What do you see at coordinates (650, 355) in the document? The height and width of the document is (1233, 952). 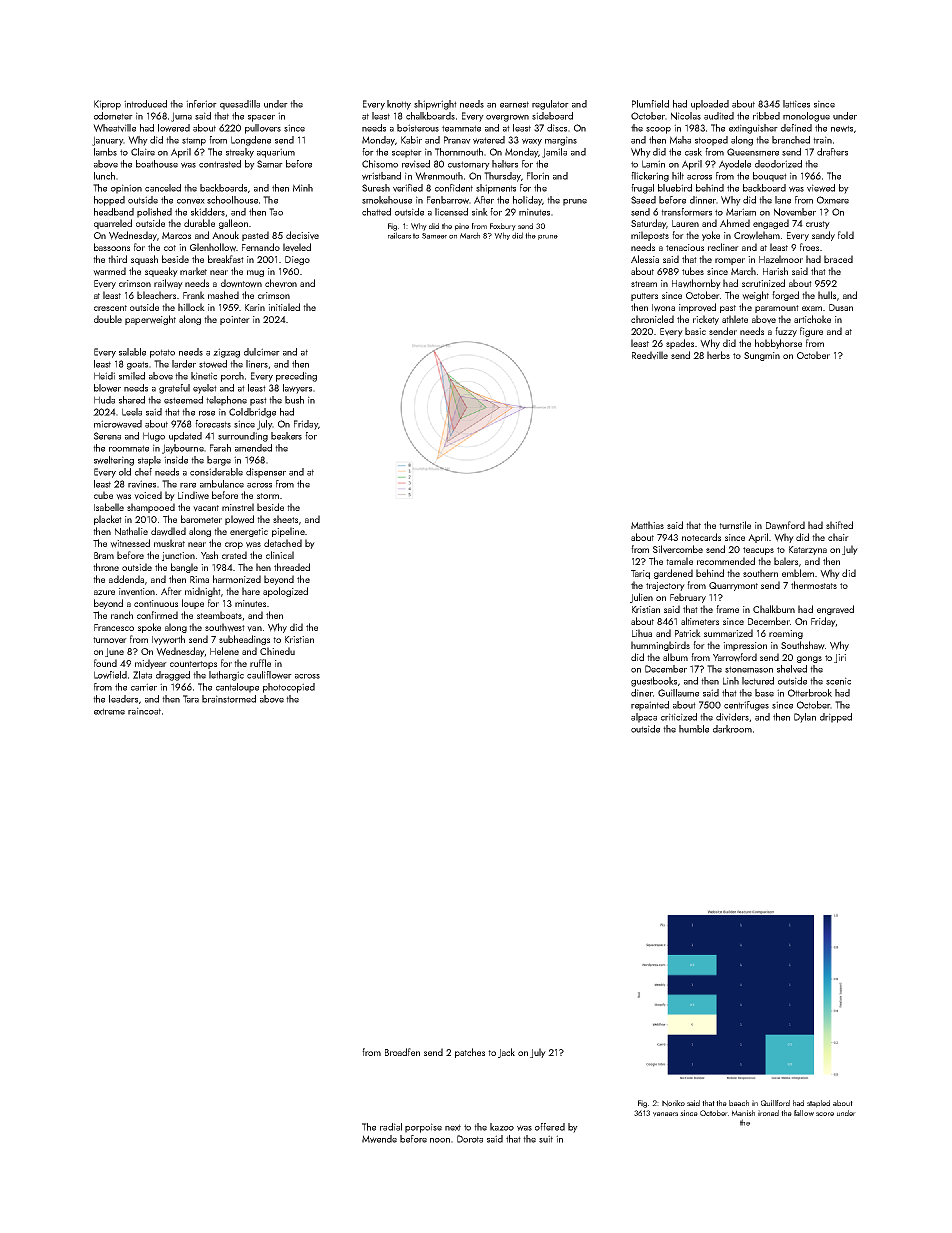 I see `Reedville` at bounding box center [650, 355].
